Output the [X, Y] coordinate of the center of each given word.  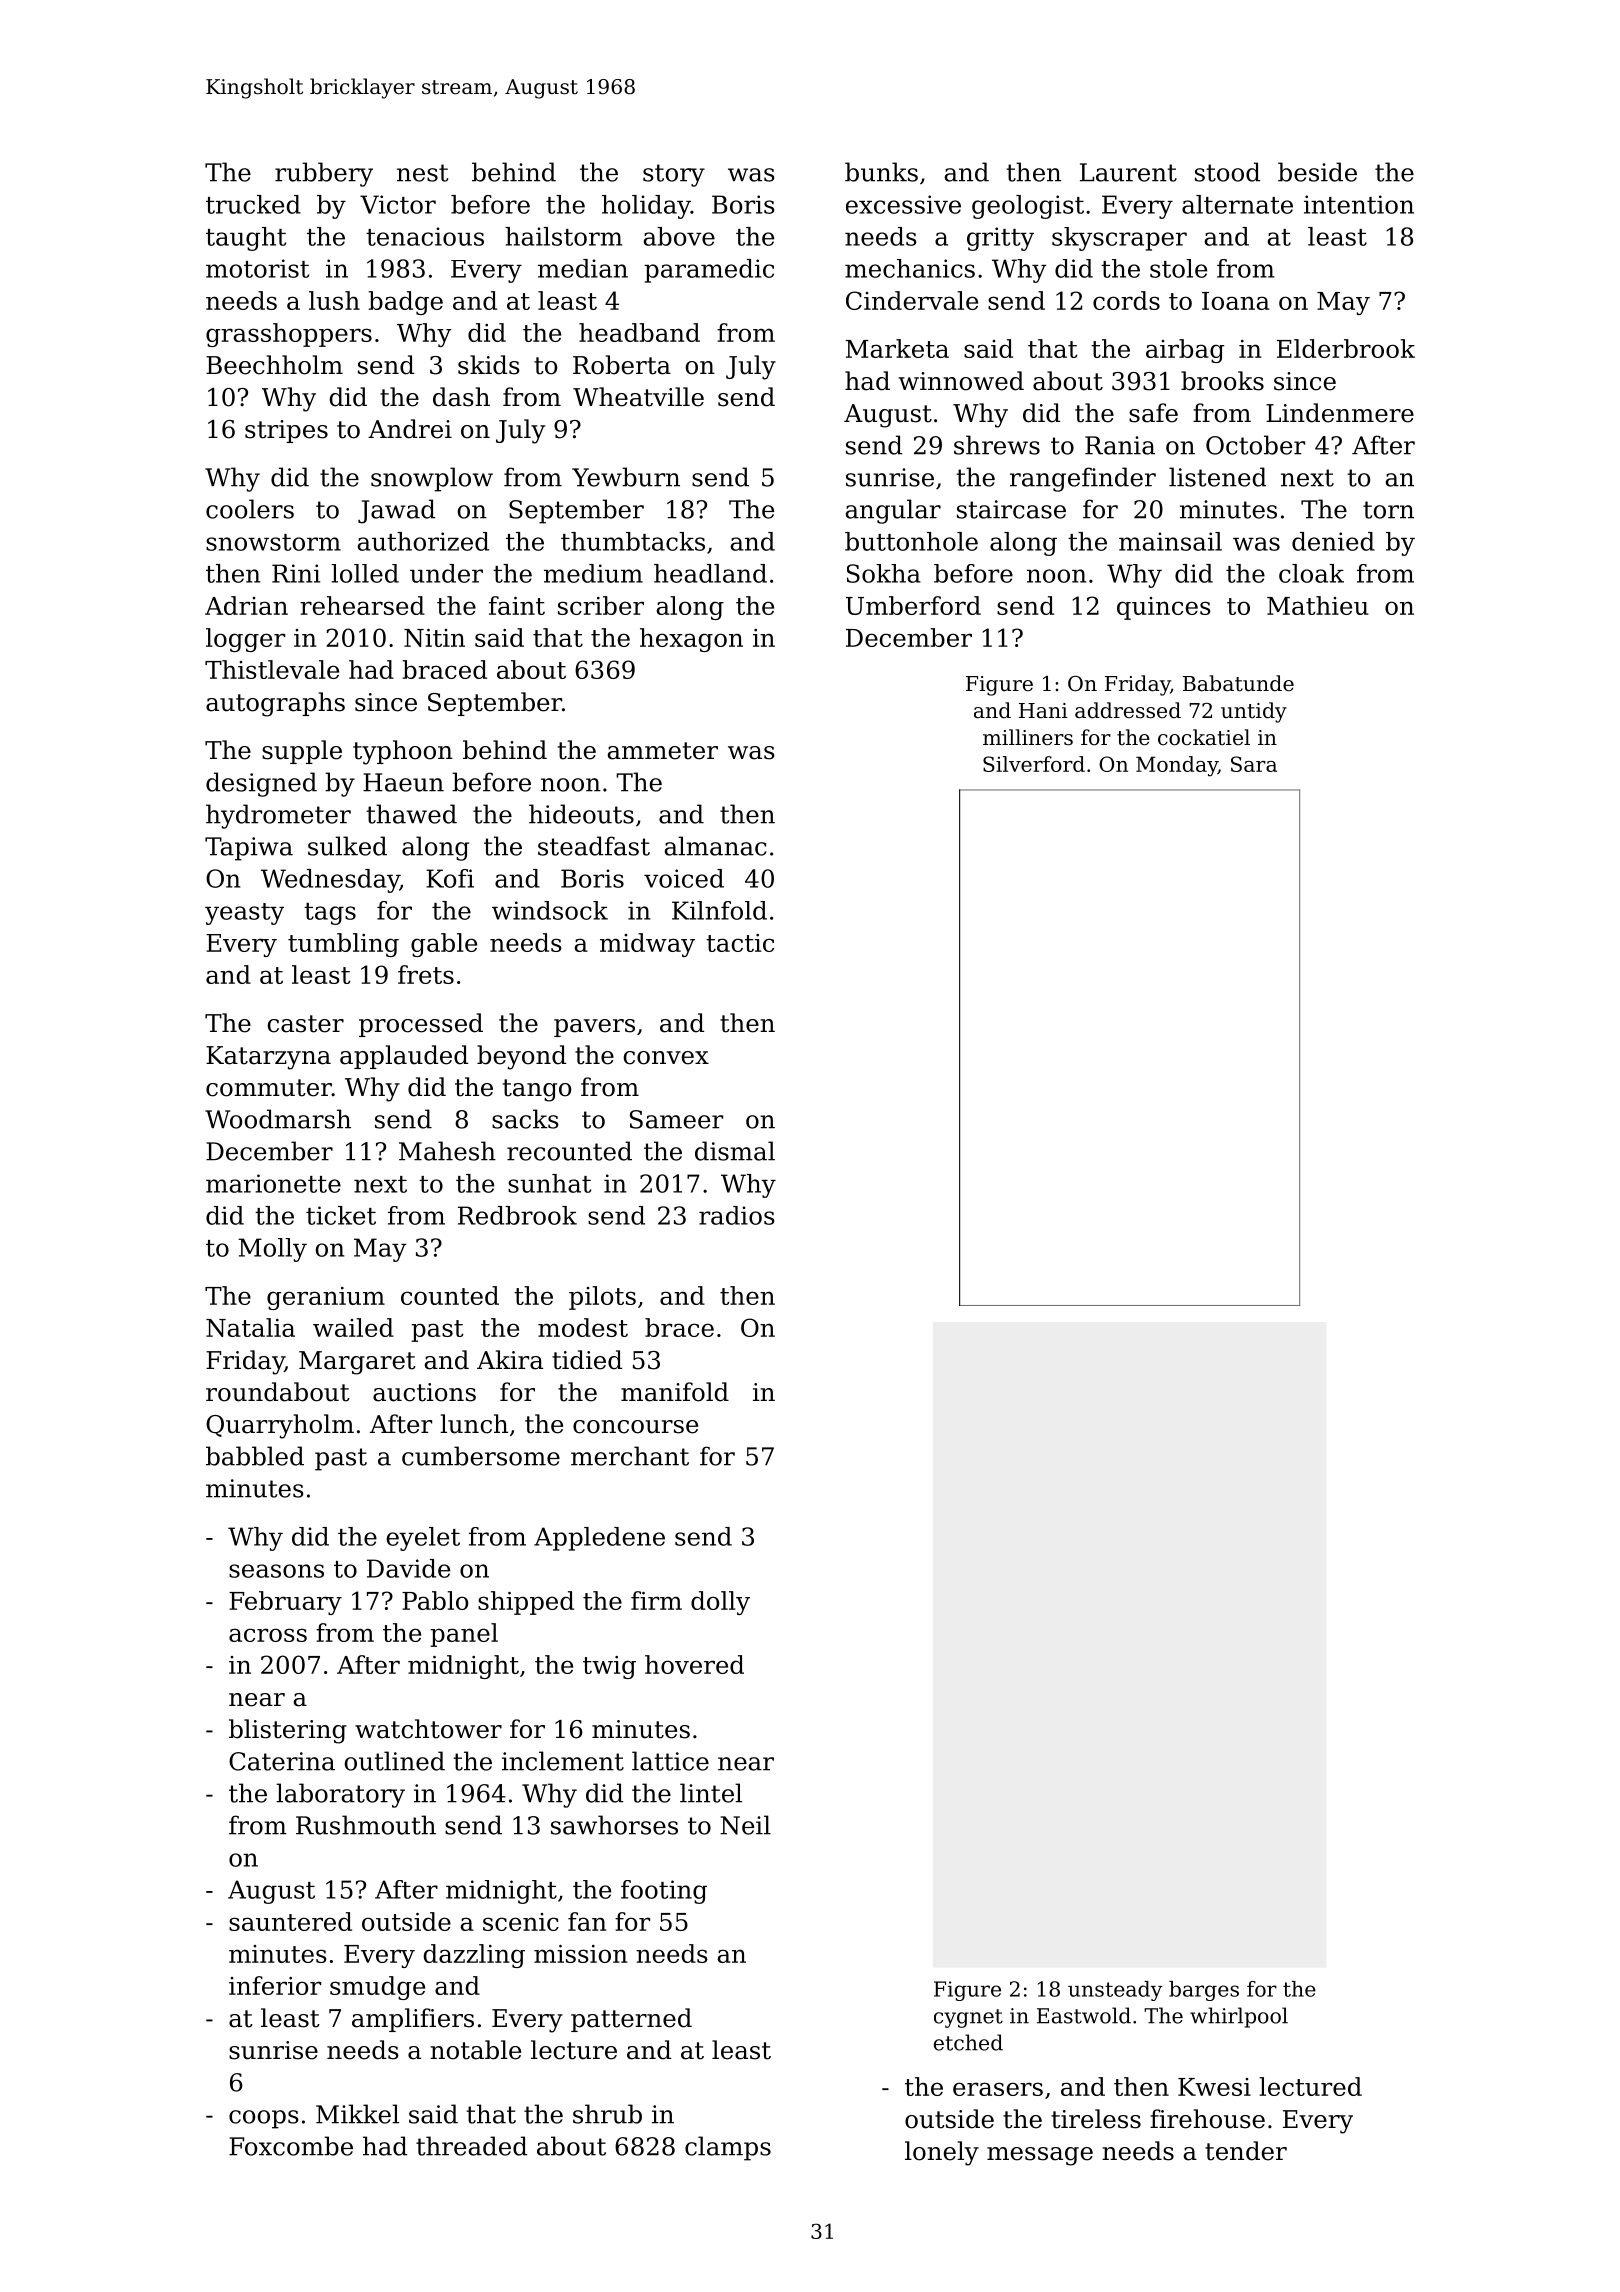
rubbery [324, 174]
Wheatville [638, 397]
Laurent [1128, 172]
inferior [275, 1985]
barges [1204, 1991]
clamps [728, 2148]
